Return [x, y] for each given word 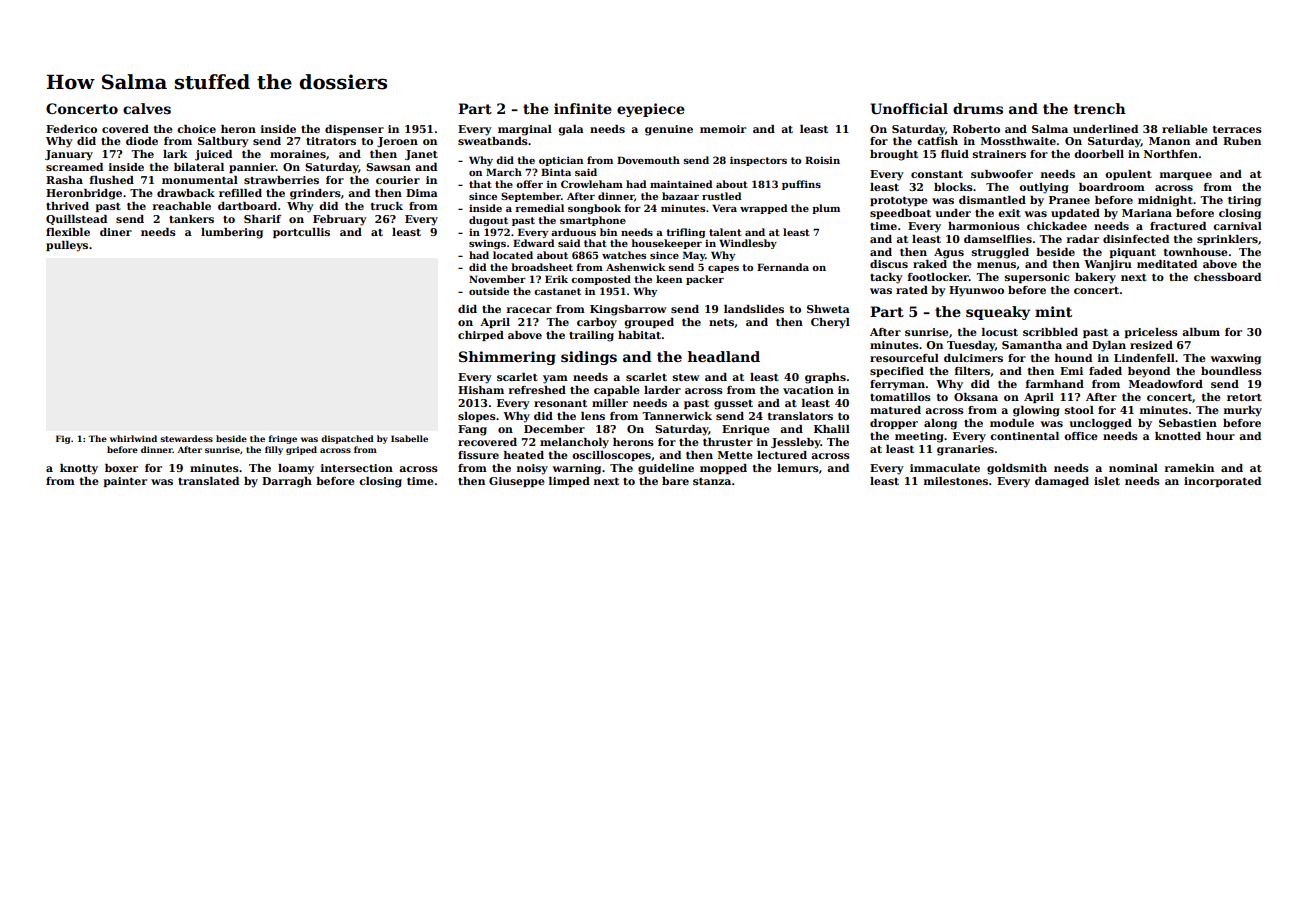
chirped [481, 336]
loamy [296, 469]
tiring [1244, 201]
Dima [422, 193]
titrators [331, 141]
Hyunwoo [976, 291]
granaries [965, 450]
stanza [712, 481]
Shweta [828, 309]
